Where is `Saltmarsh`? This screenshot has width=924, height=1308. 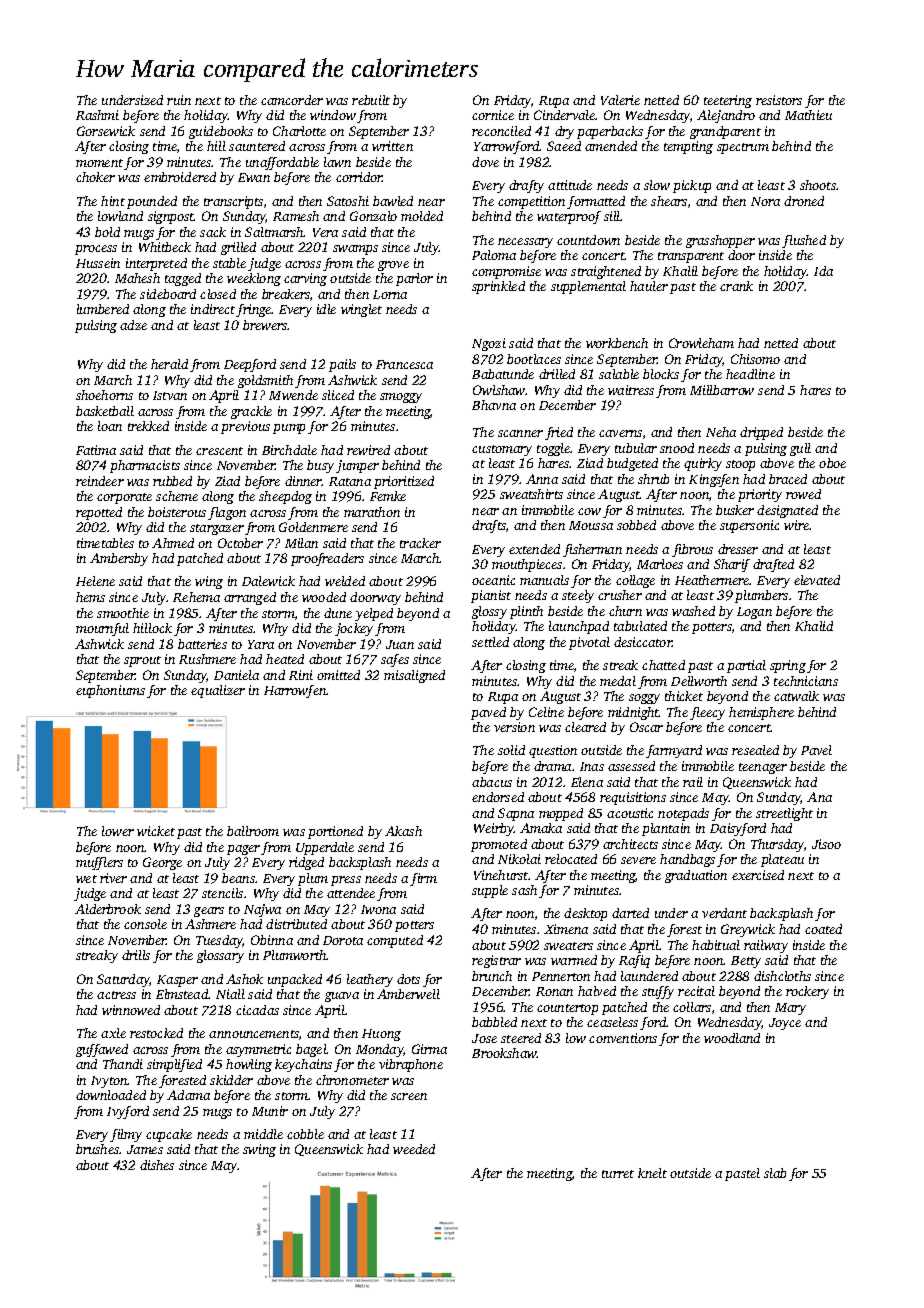
Saltmarsh is located at coordinates (274, 232).
